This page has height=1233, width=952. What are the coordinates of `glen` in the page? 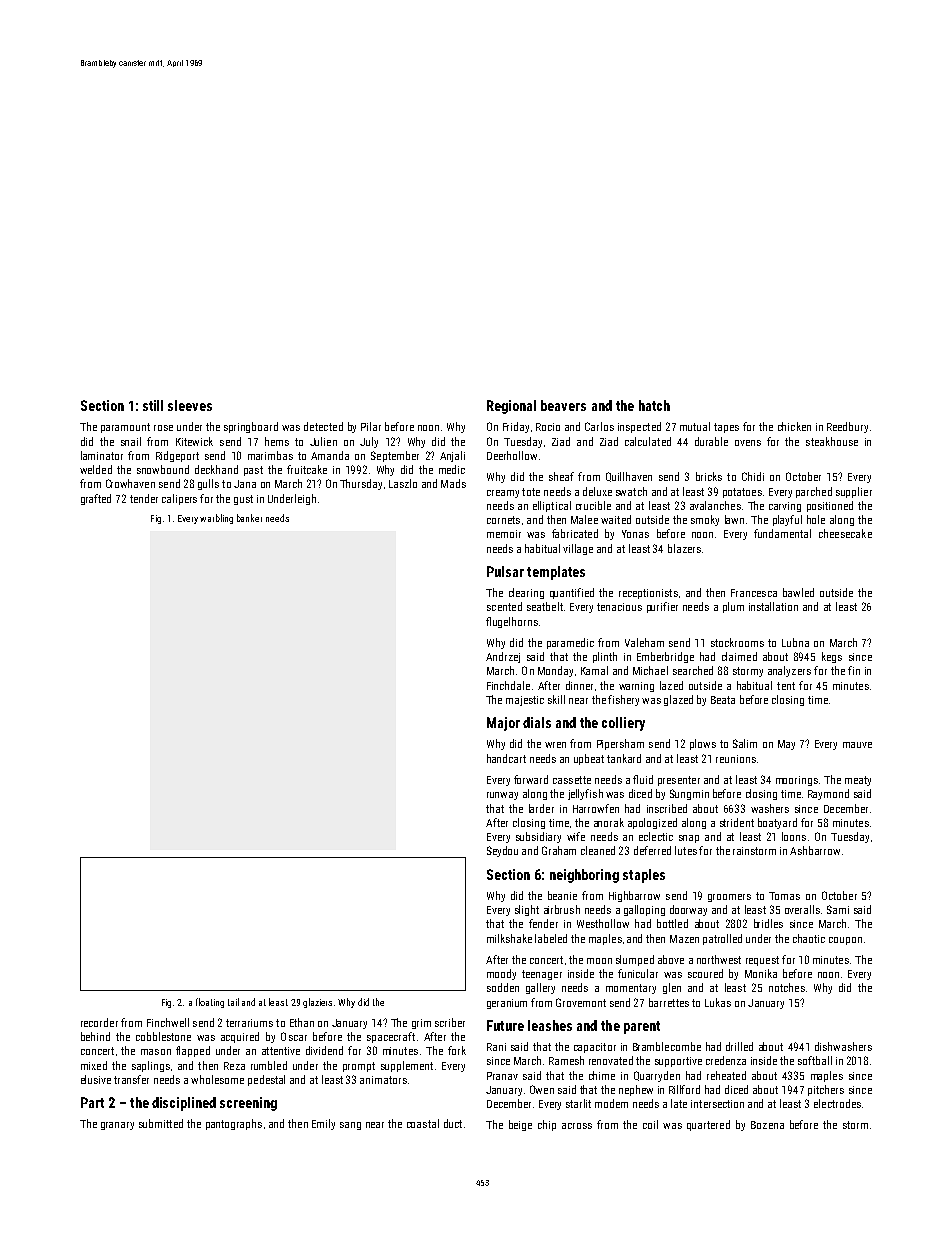 It's located at (672, 988).
